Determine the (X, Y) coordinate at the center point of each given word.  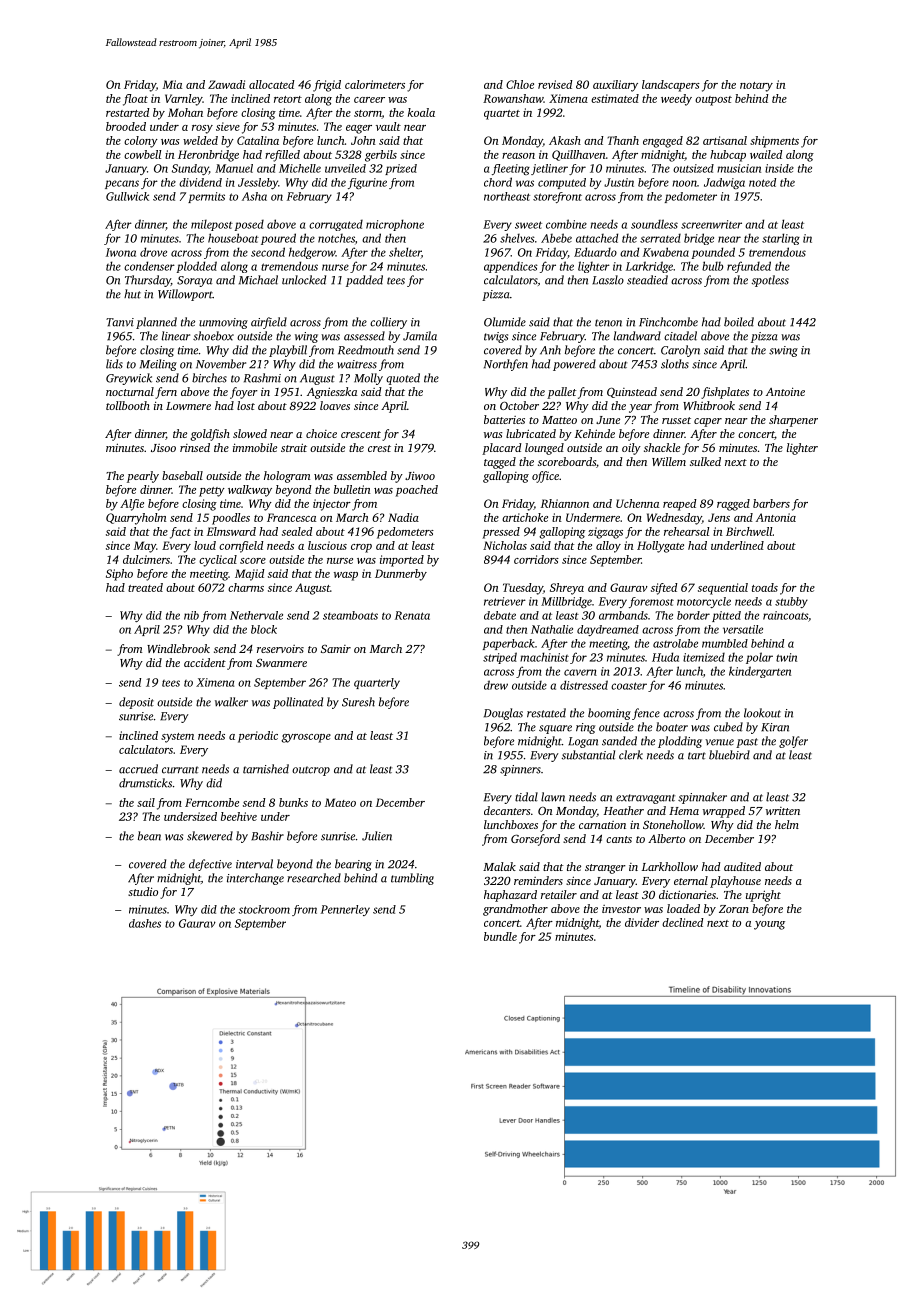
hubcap (728, 156)
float (135, 100)
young (769, 925)
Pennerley (345, 910)
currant (180, 770)
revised (555, 84)
